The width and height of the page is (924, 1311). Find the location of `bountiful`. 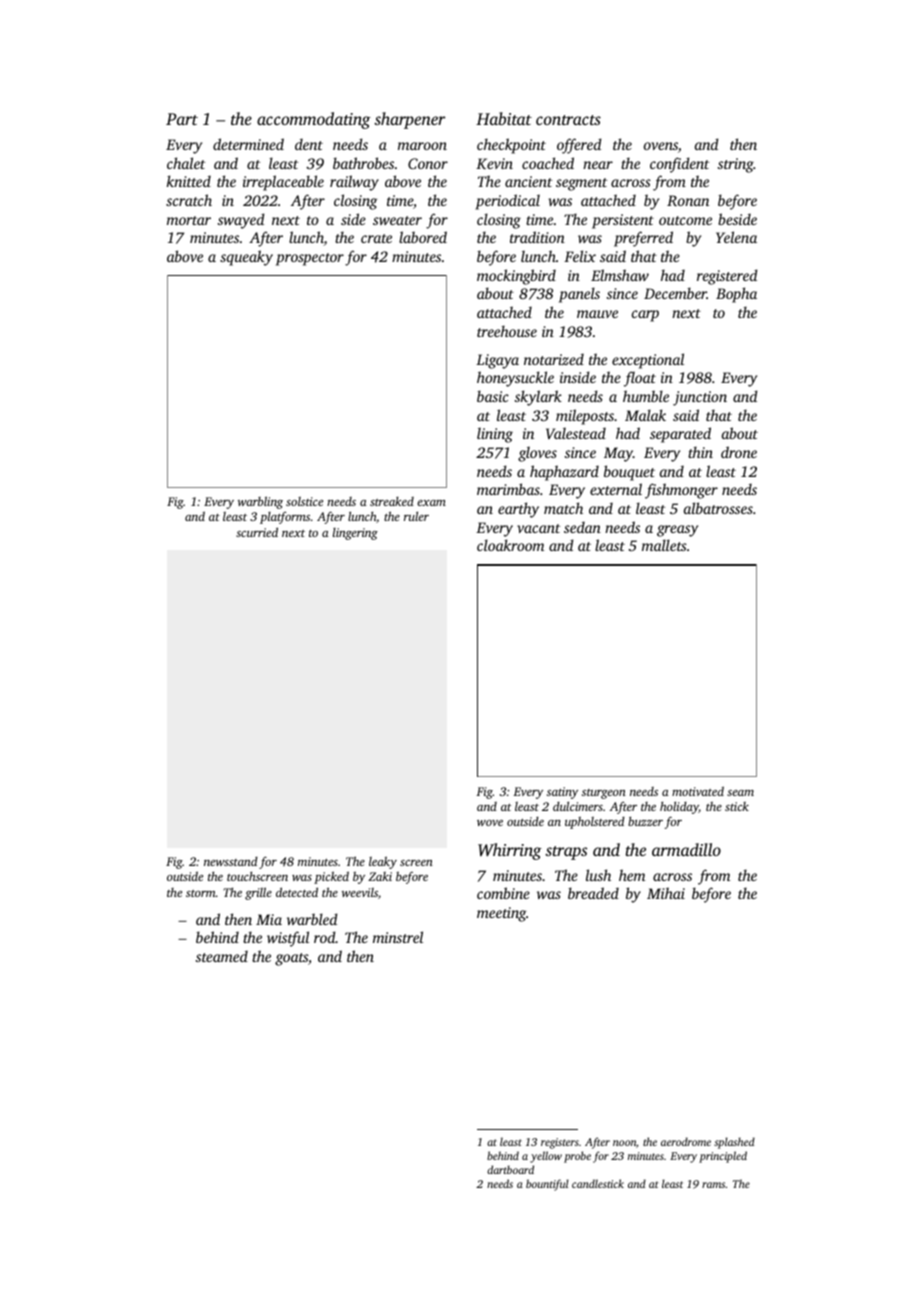

bountiful is located at coordinates (547, 1185).
